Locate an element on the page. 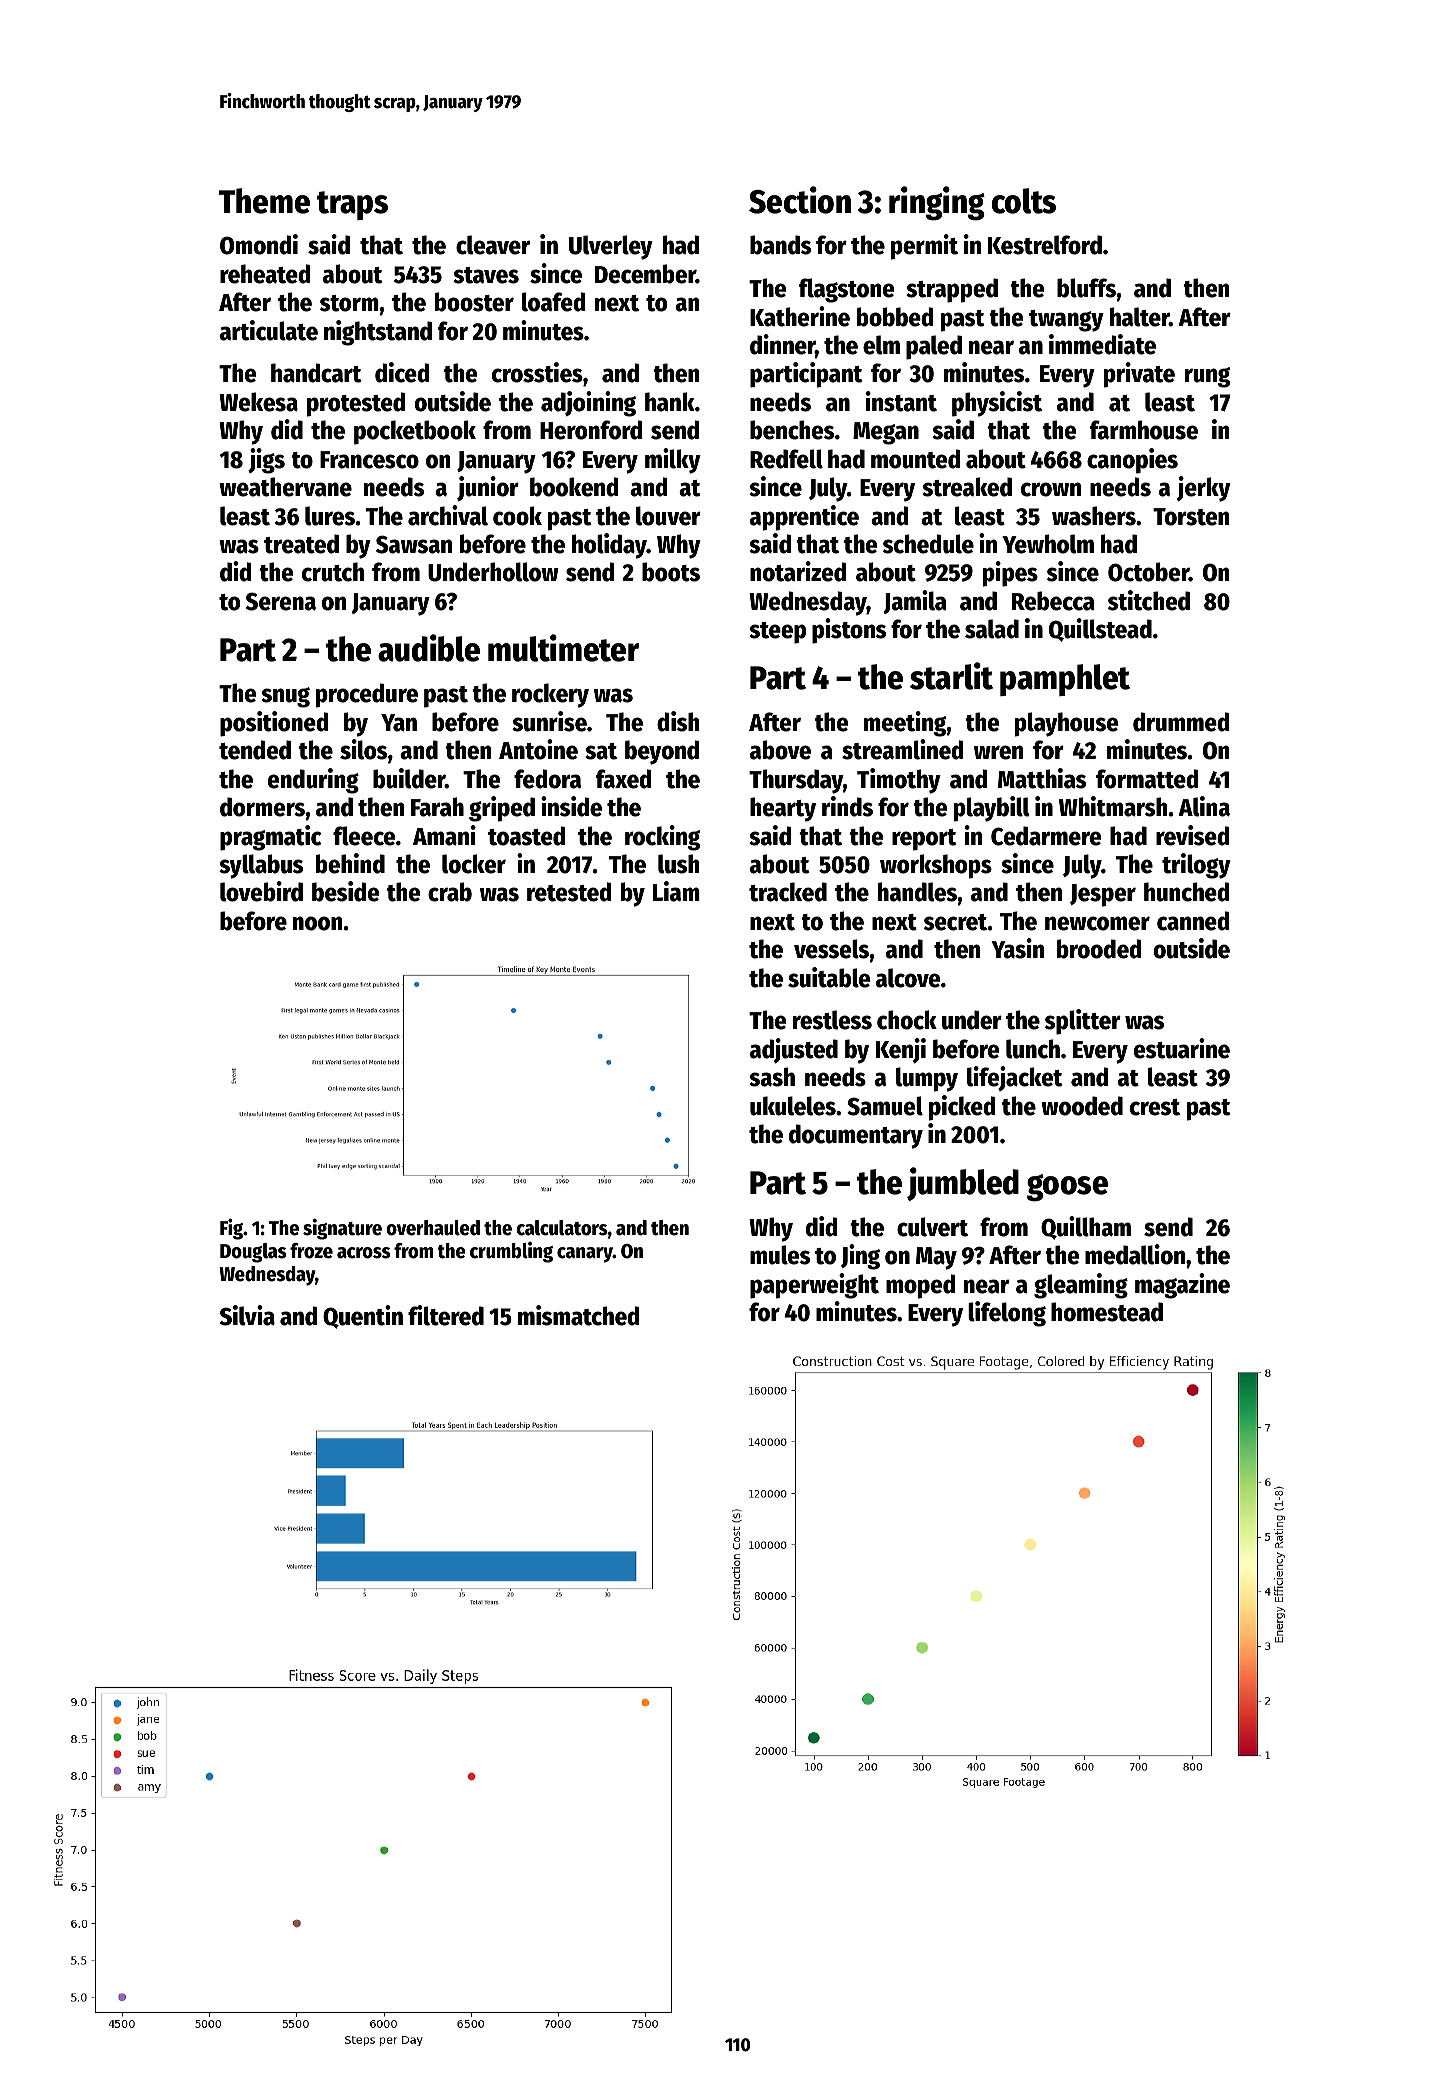  elm is located at coordinates (881, 345).
